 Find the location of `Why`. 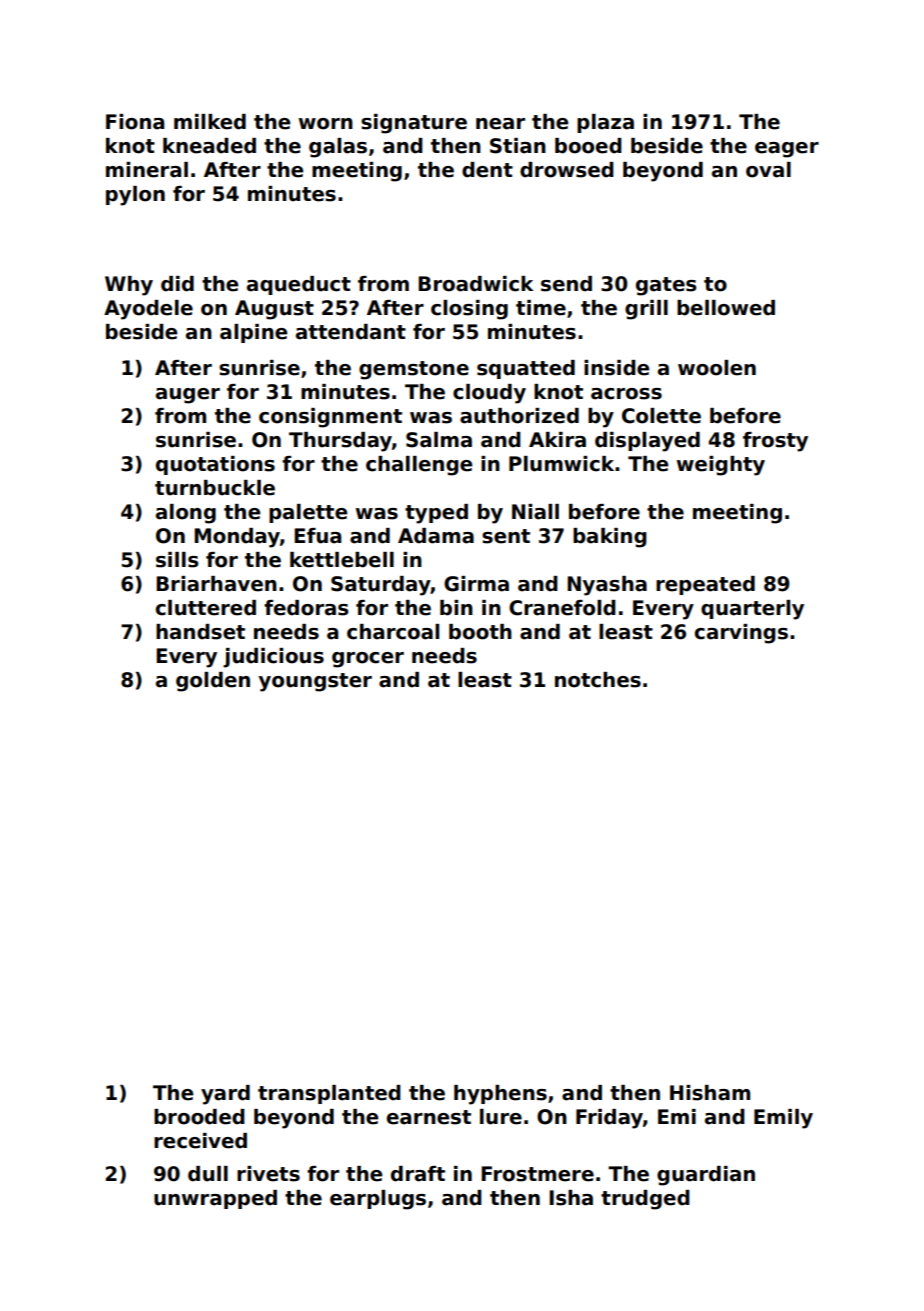

Why is located at coordinates (129, 286).
